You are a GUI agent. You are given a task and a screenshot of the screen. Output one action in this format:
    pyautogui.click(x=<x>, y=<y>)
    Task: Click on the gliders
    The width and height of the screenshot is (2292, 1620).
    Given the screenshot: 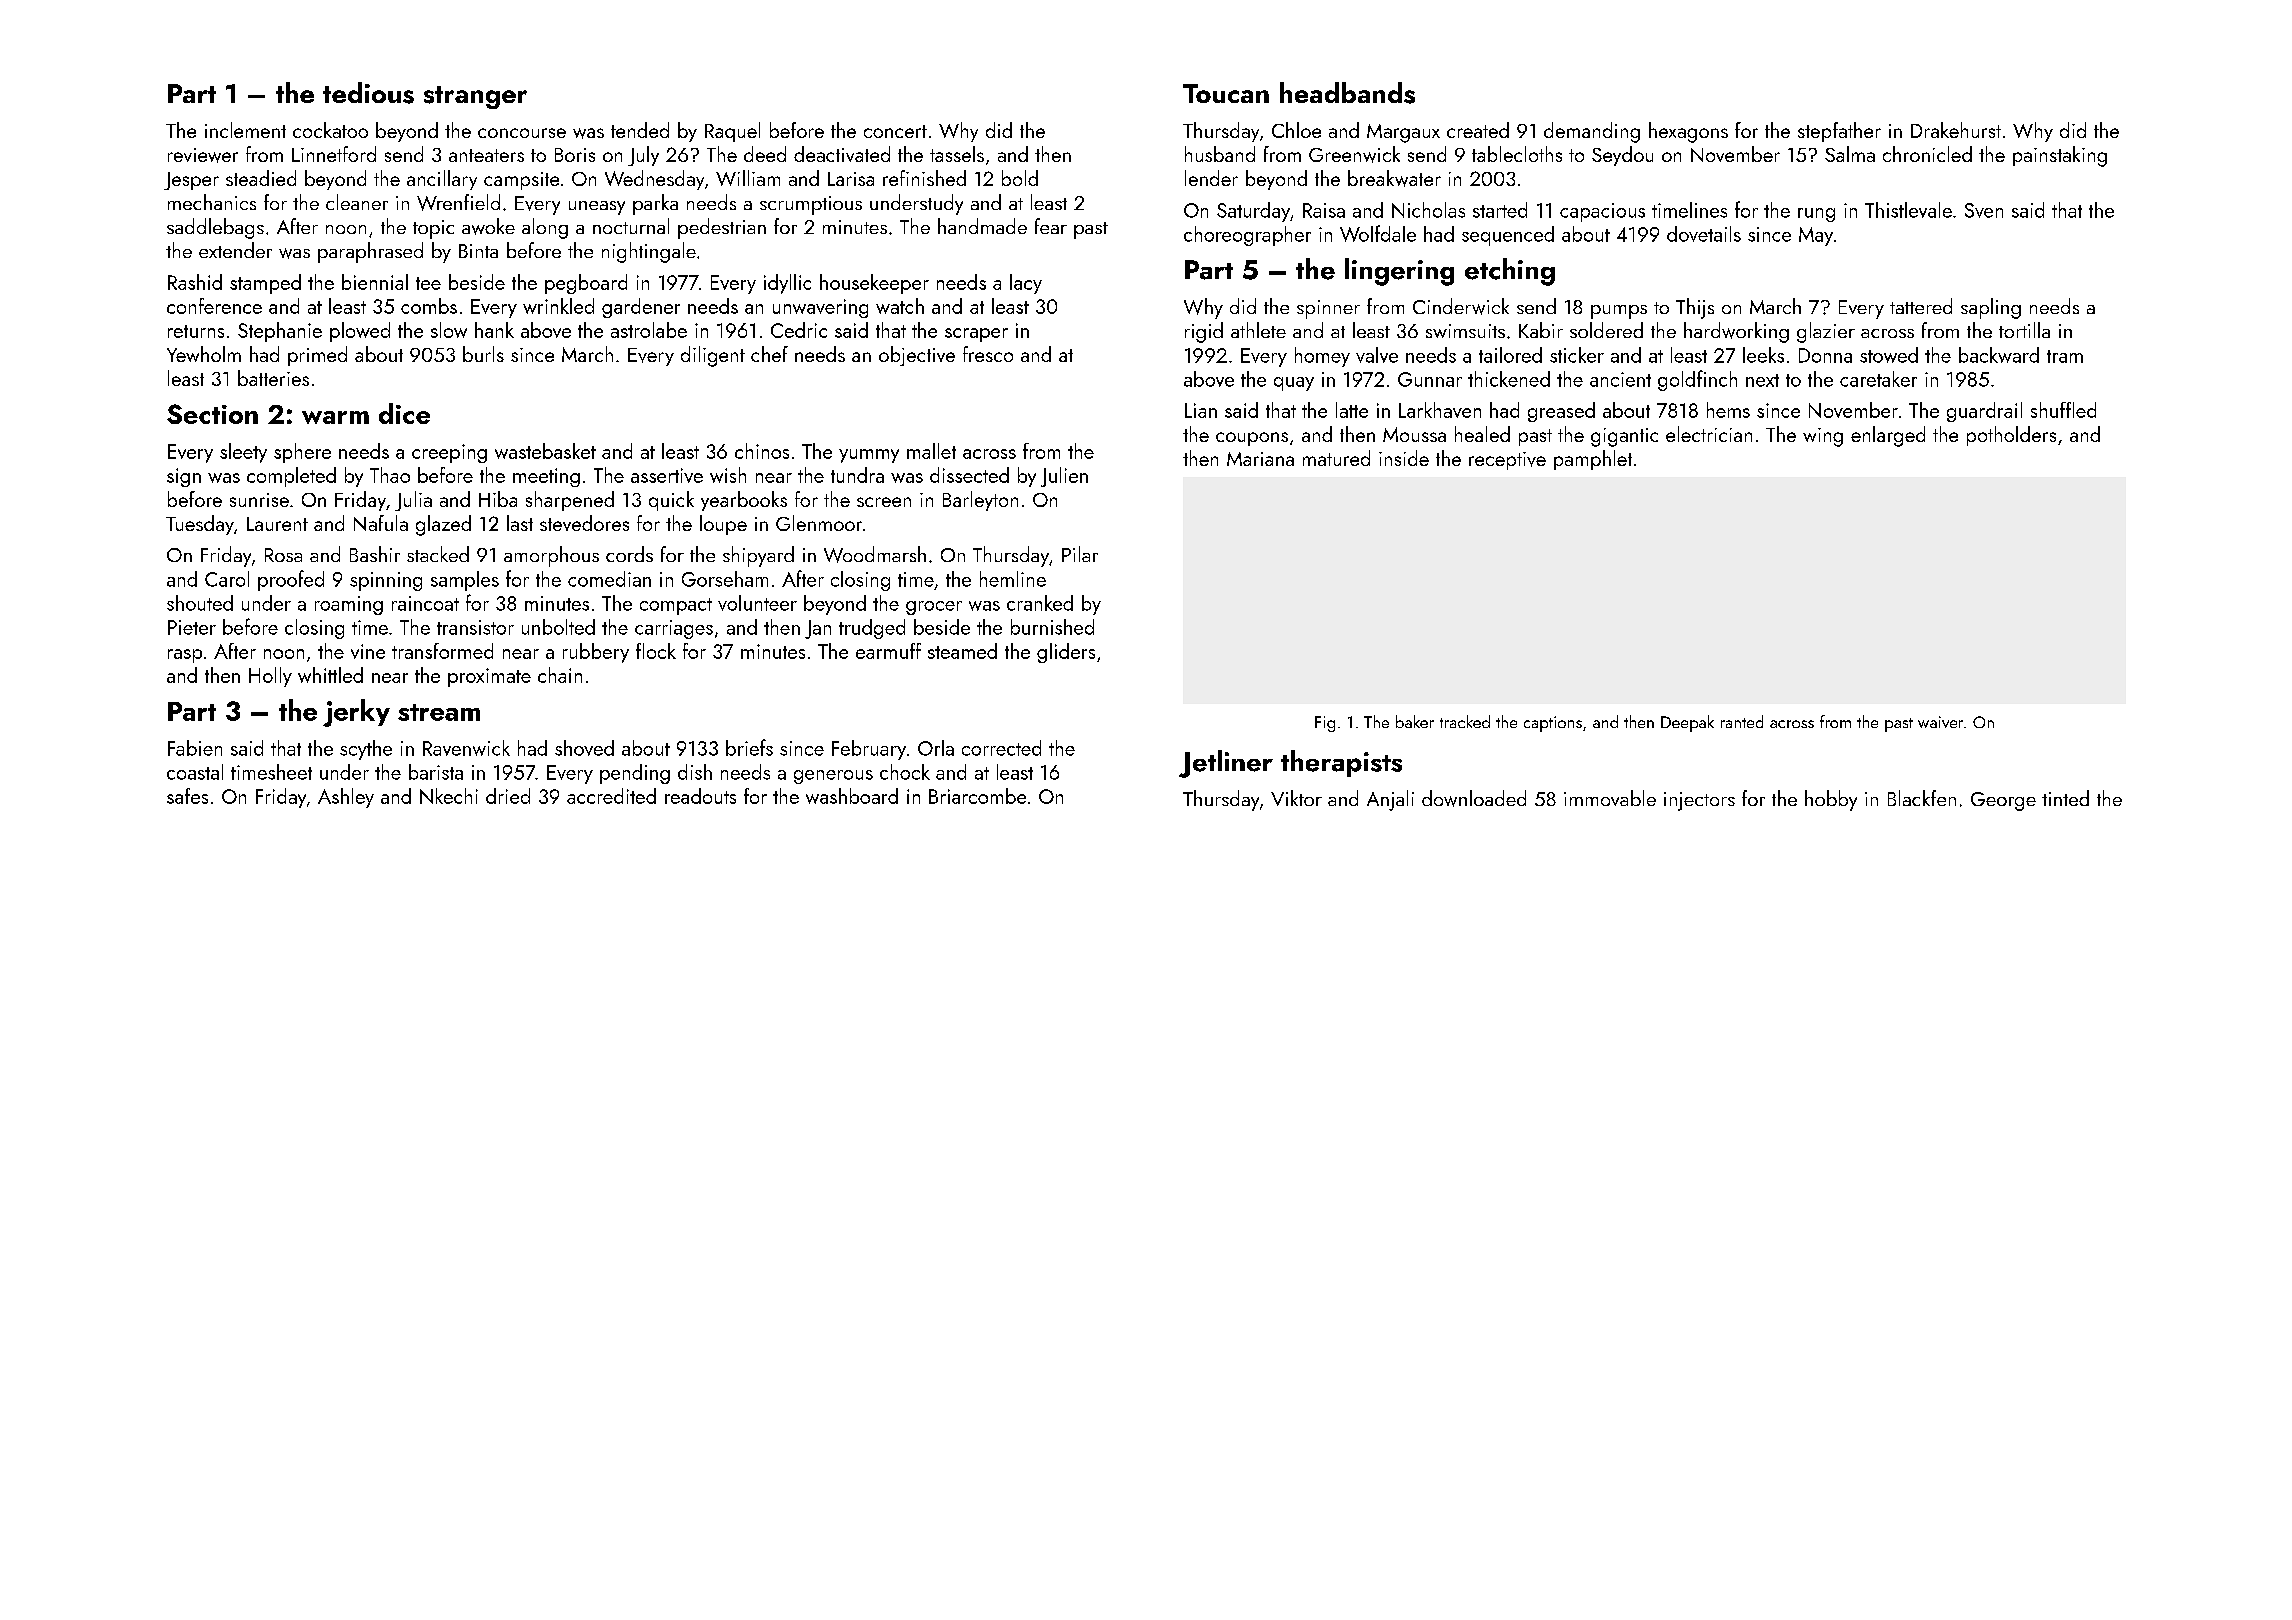 What is the action you would take?
    pyautogui.click(x=1066, y=653)
